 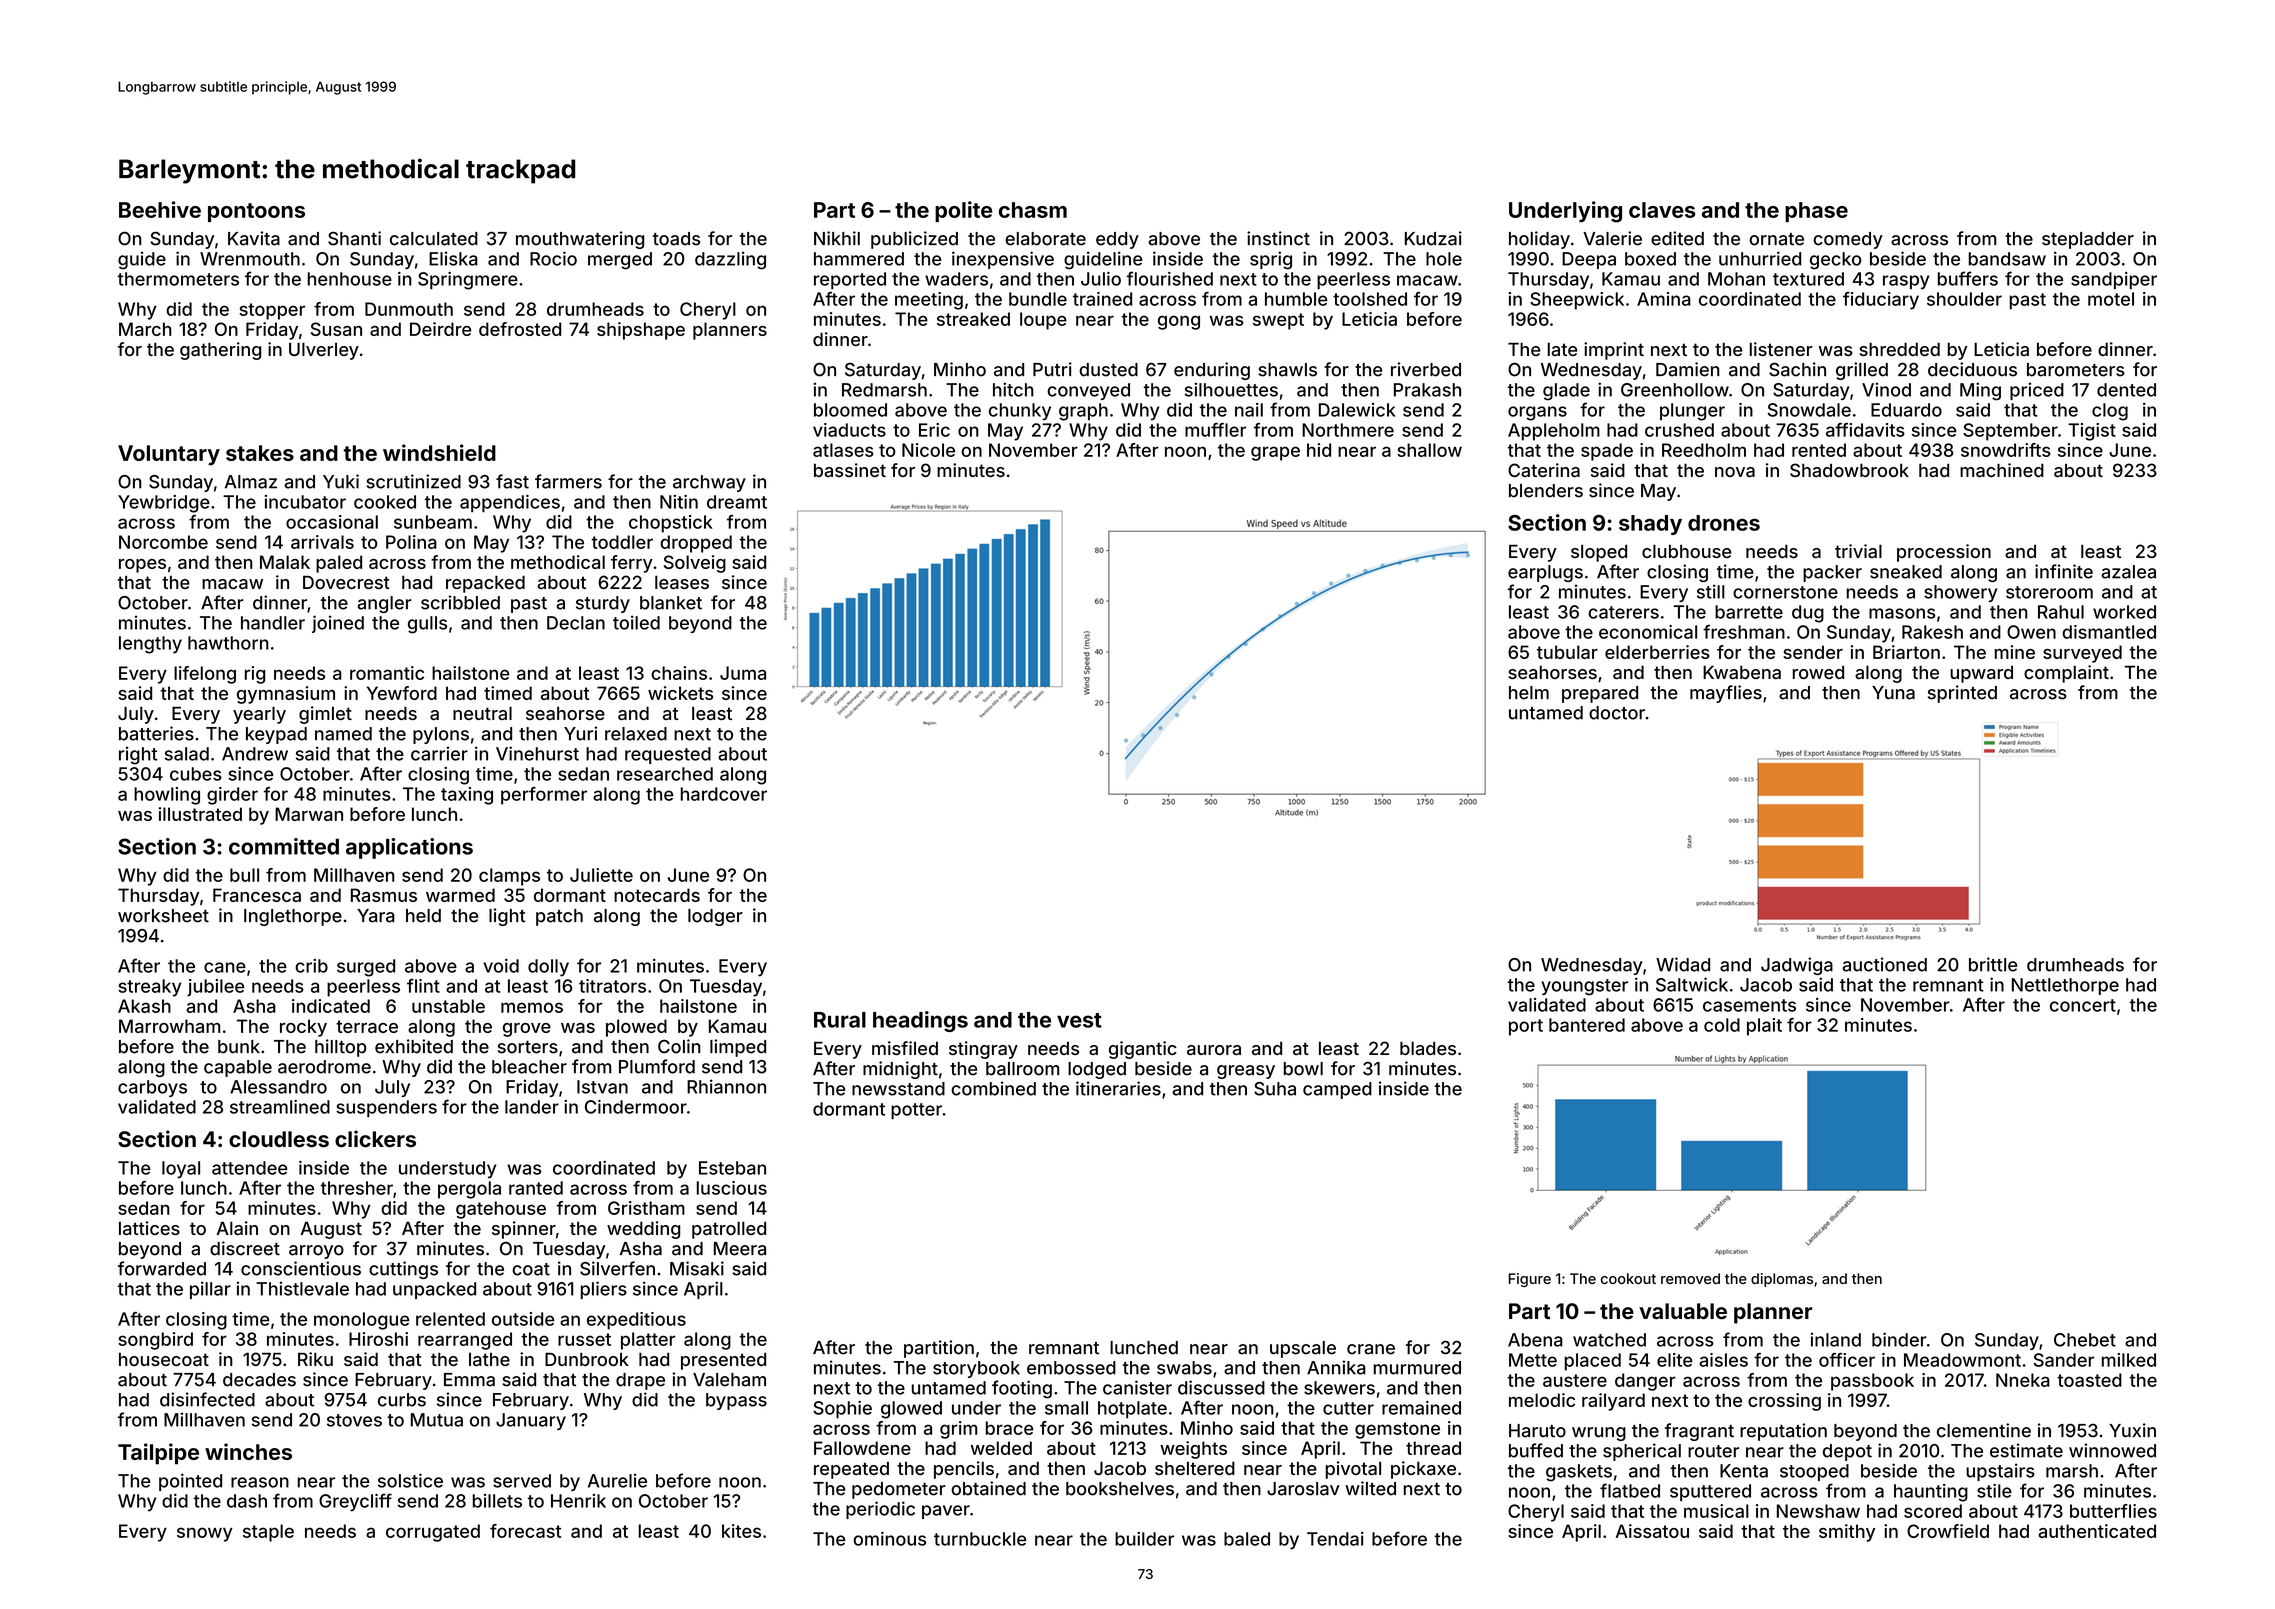 What do you see at coordinates (1628, 1278) in the screenshot?
I see `cookout` at bounding box center [1628, 1278].
